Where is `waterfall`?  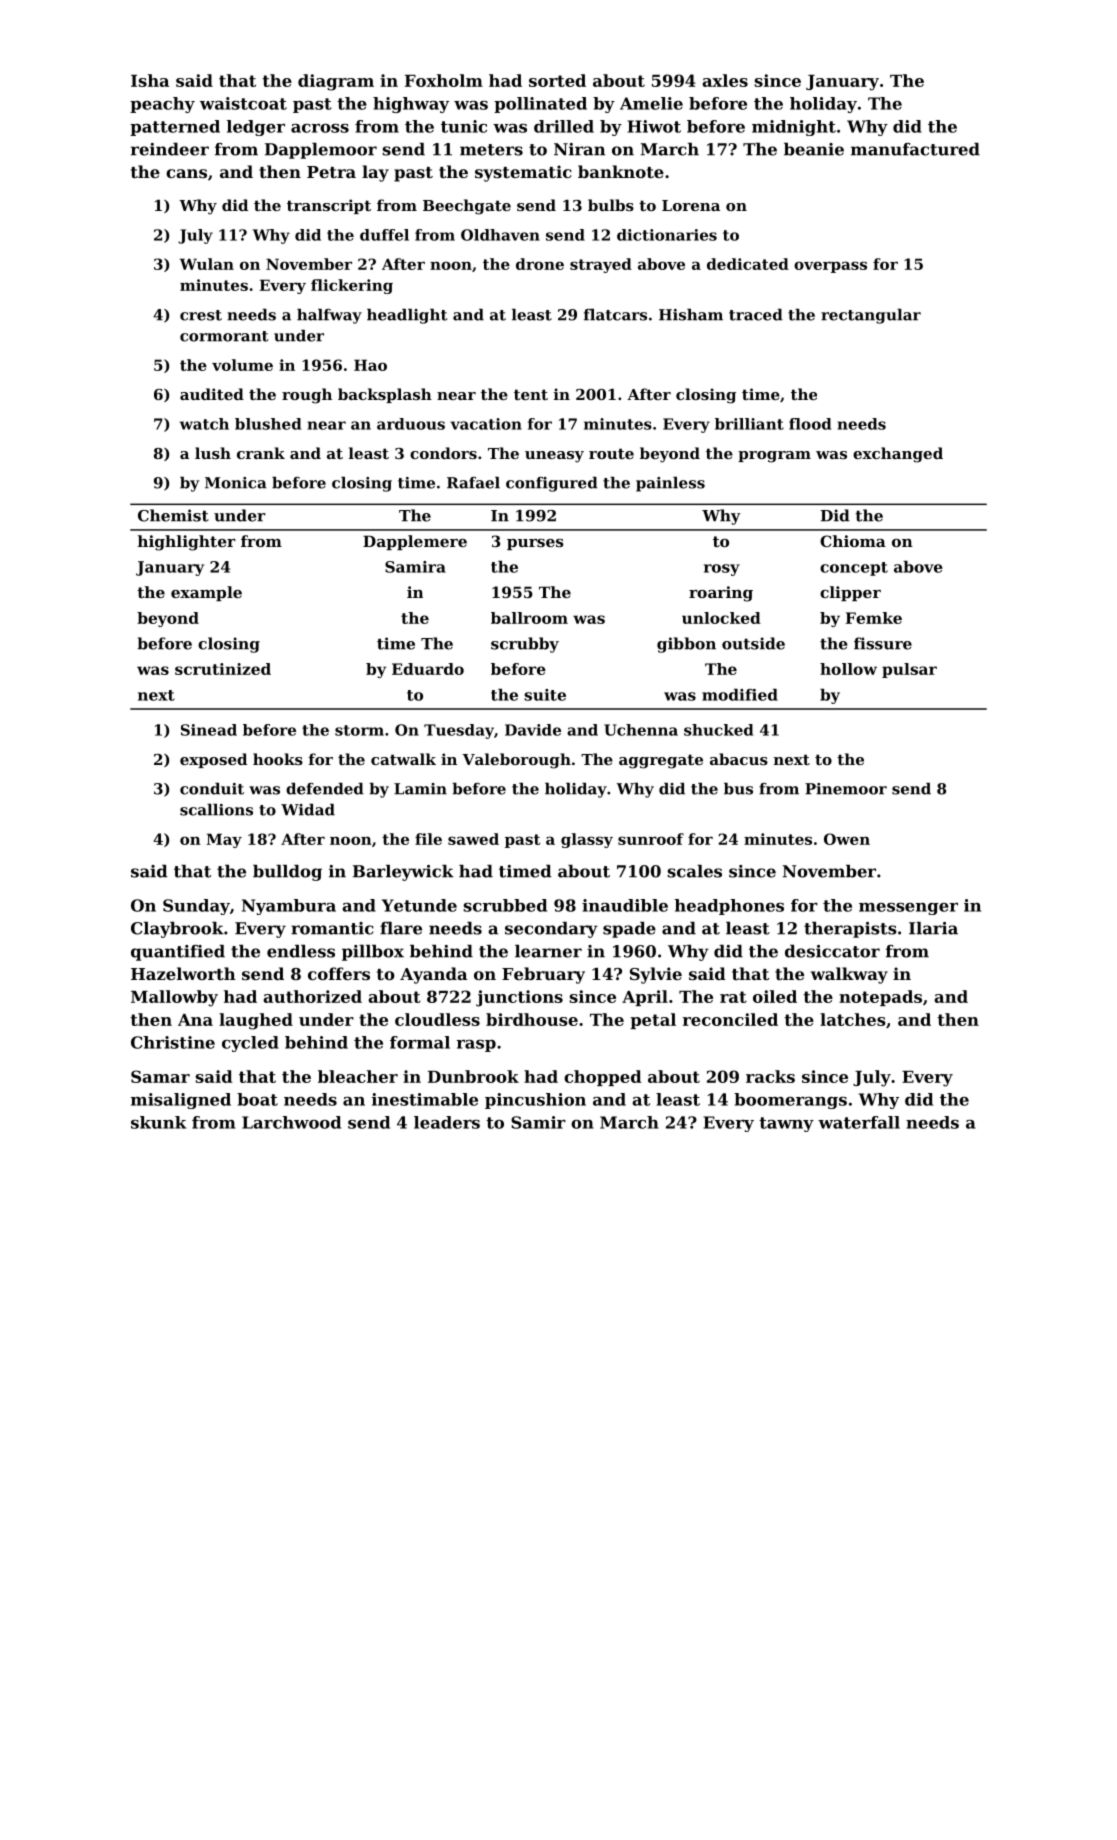 waterfall is located at coordinates (859, 1122).
